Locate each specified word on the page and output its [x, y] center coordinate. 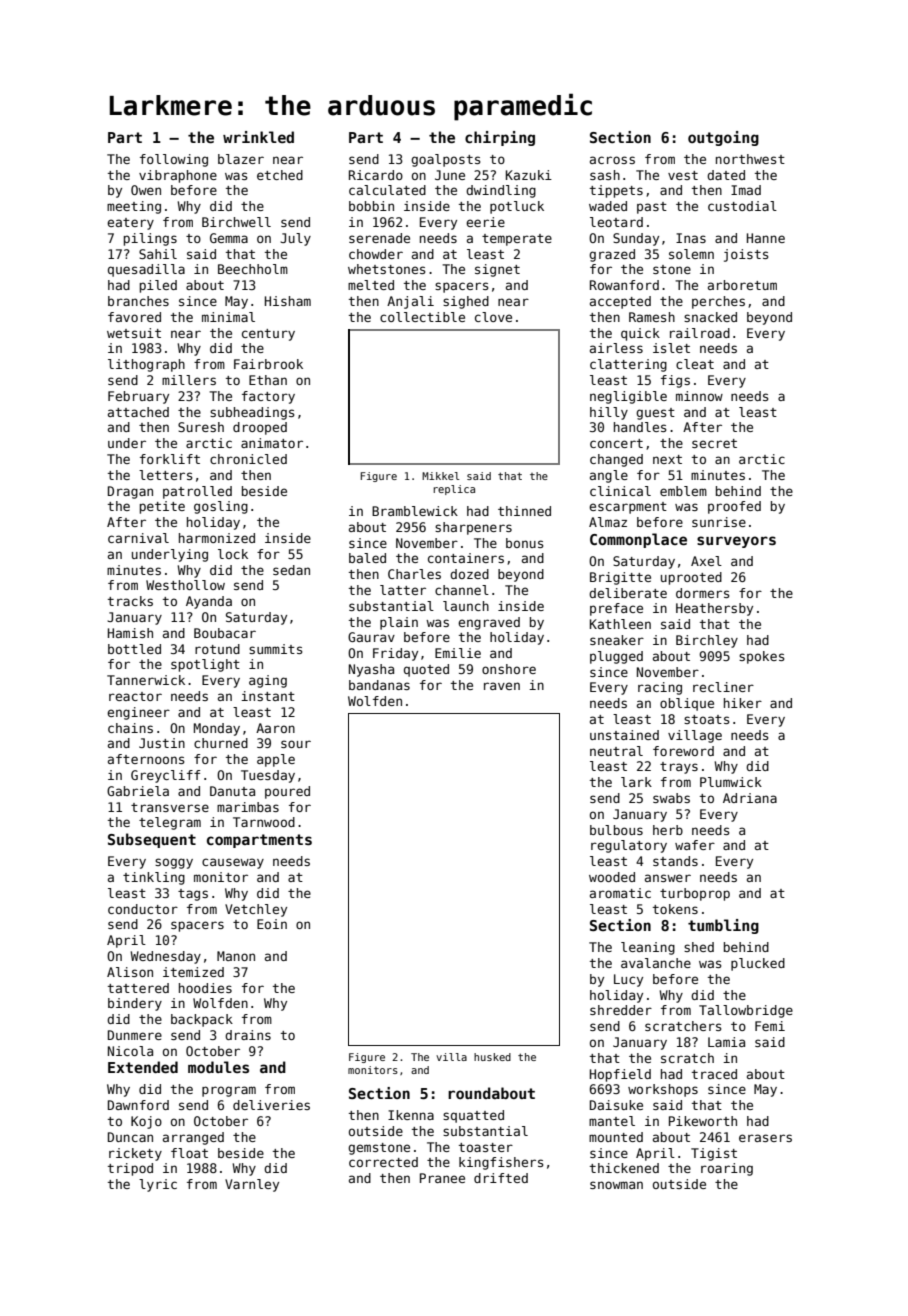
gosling [221, 507]
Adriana [750, 798]
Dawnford [138, 1105]
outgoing [723, 138]
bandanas [379, 685]
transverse [170, 807]
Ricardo [376, 175]
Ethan [268, 380]
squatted [473, 1116]
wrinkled [258, 137]
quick [640, 334]
